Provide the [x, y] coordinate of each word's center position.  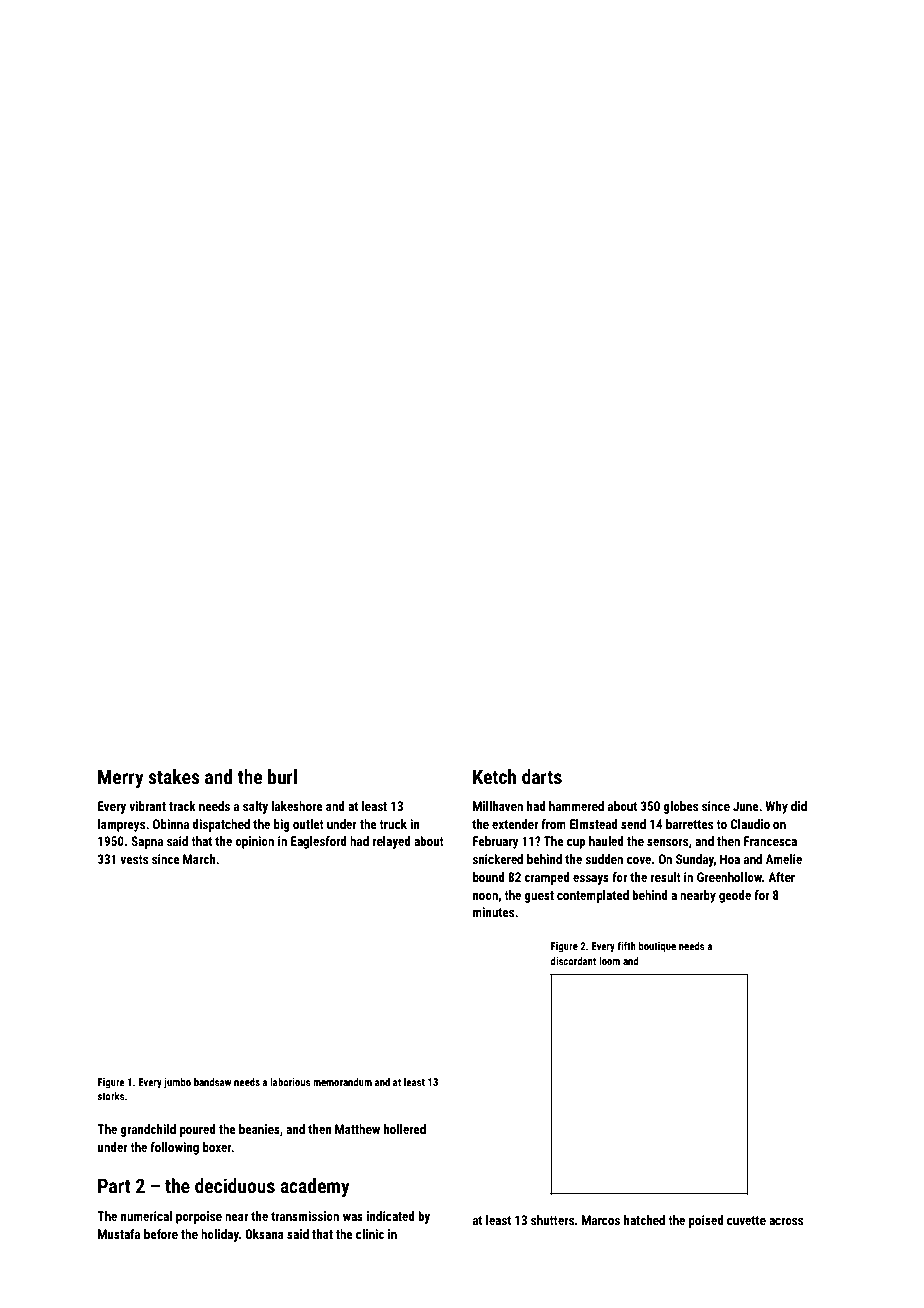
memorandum [342, 1082]
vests [134, 859]
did [799, 806]
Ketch [494, 776]
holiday [220, 1235]
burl [282, 776]
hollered [405, 1129]
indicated [391, 1216]
